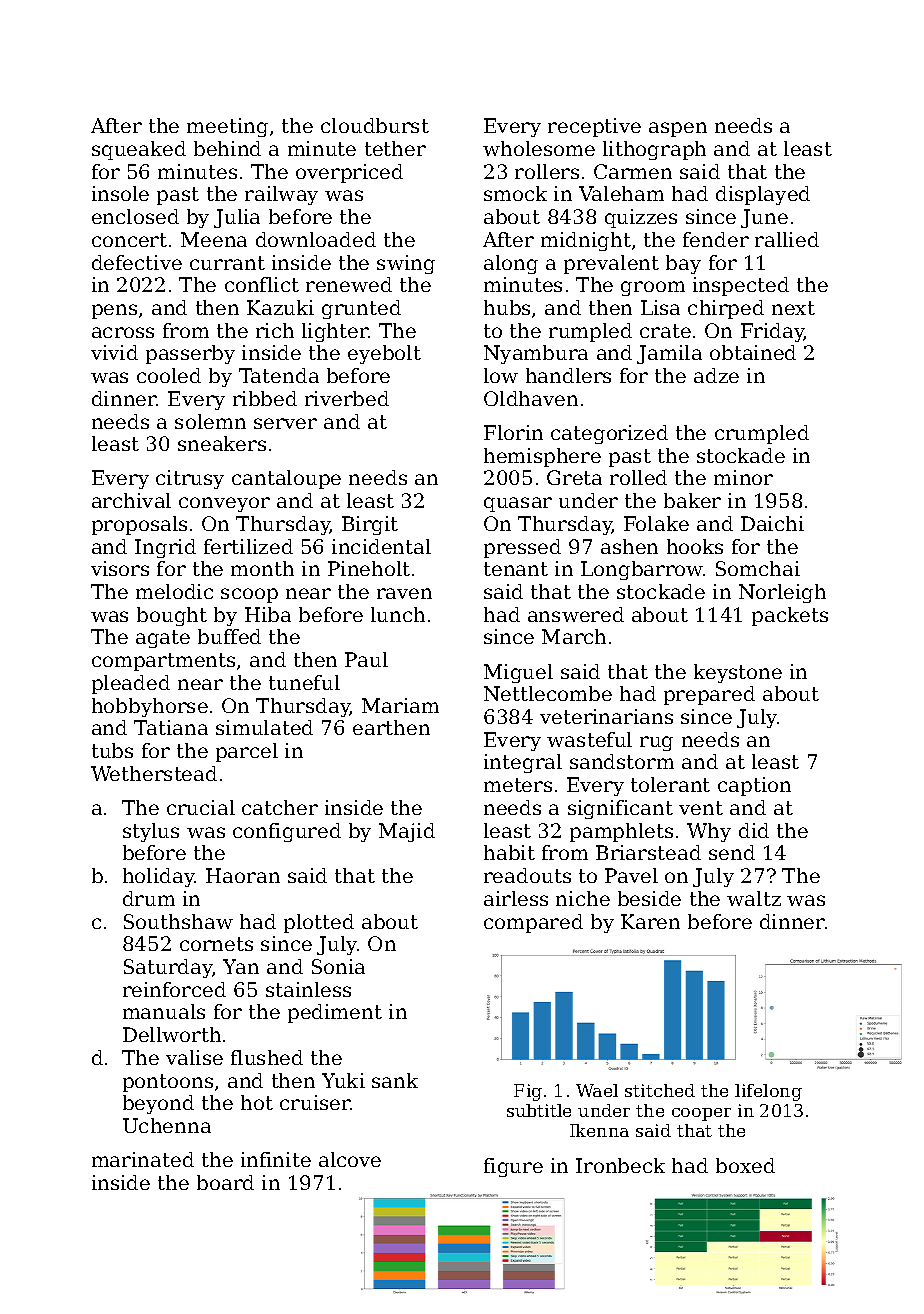  Describe the element at coordinates (716, 375) in the screenshot. I see `adze` at that location.
